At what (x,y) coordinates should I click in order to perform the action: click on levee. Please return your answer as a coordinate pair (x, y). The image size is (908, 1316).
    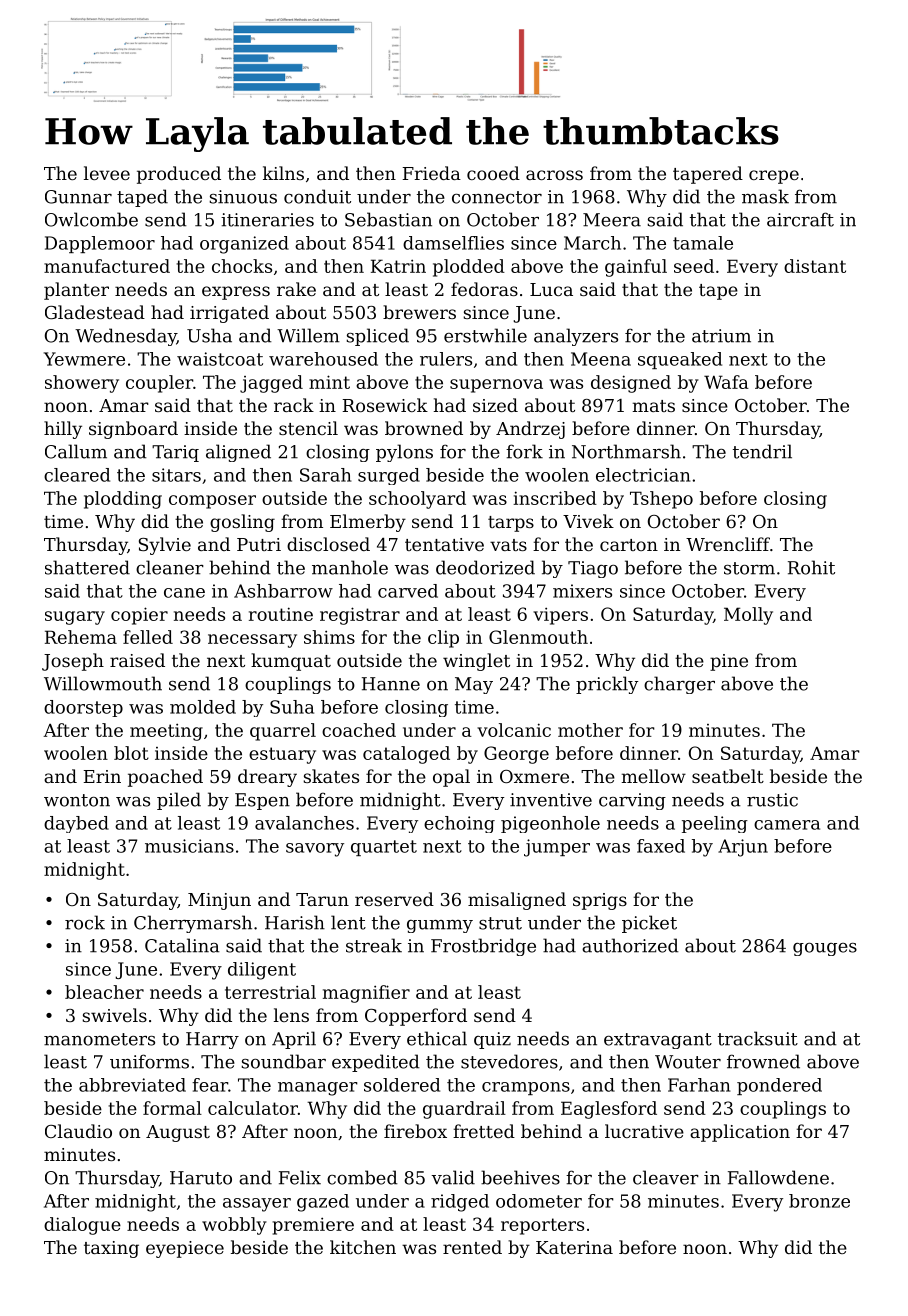
    Looking at the image, I should click on (107, 173).
